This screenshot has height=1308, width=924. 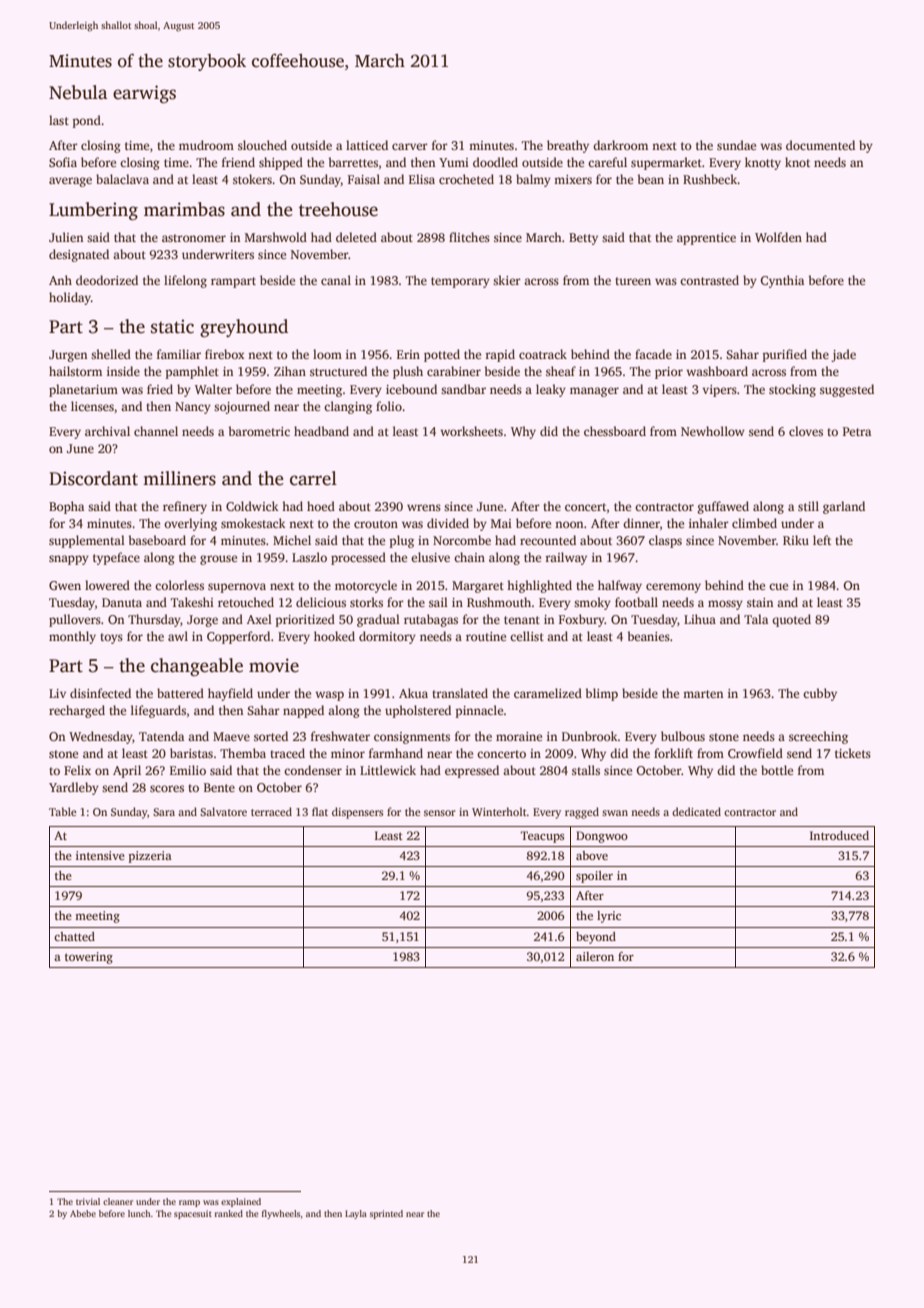 I want to click on Maeve, so click(x=231, y=736).
